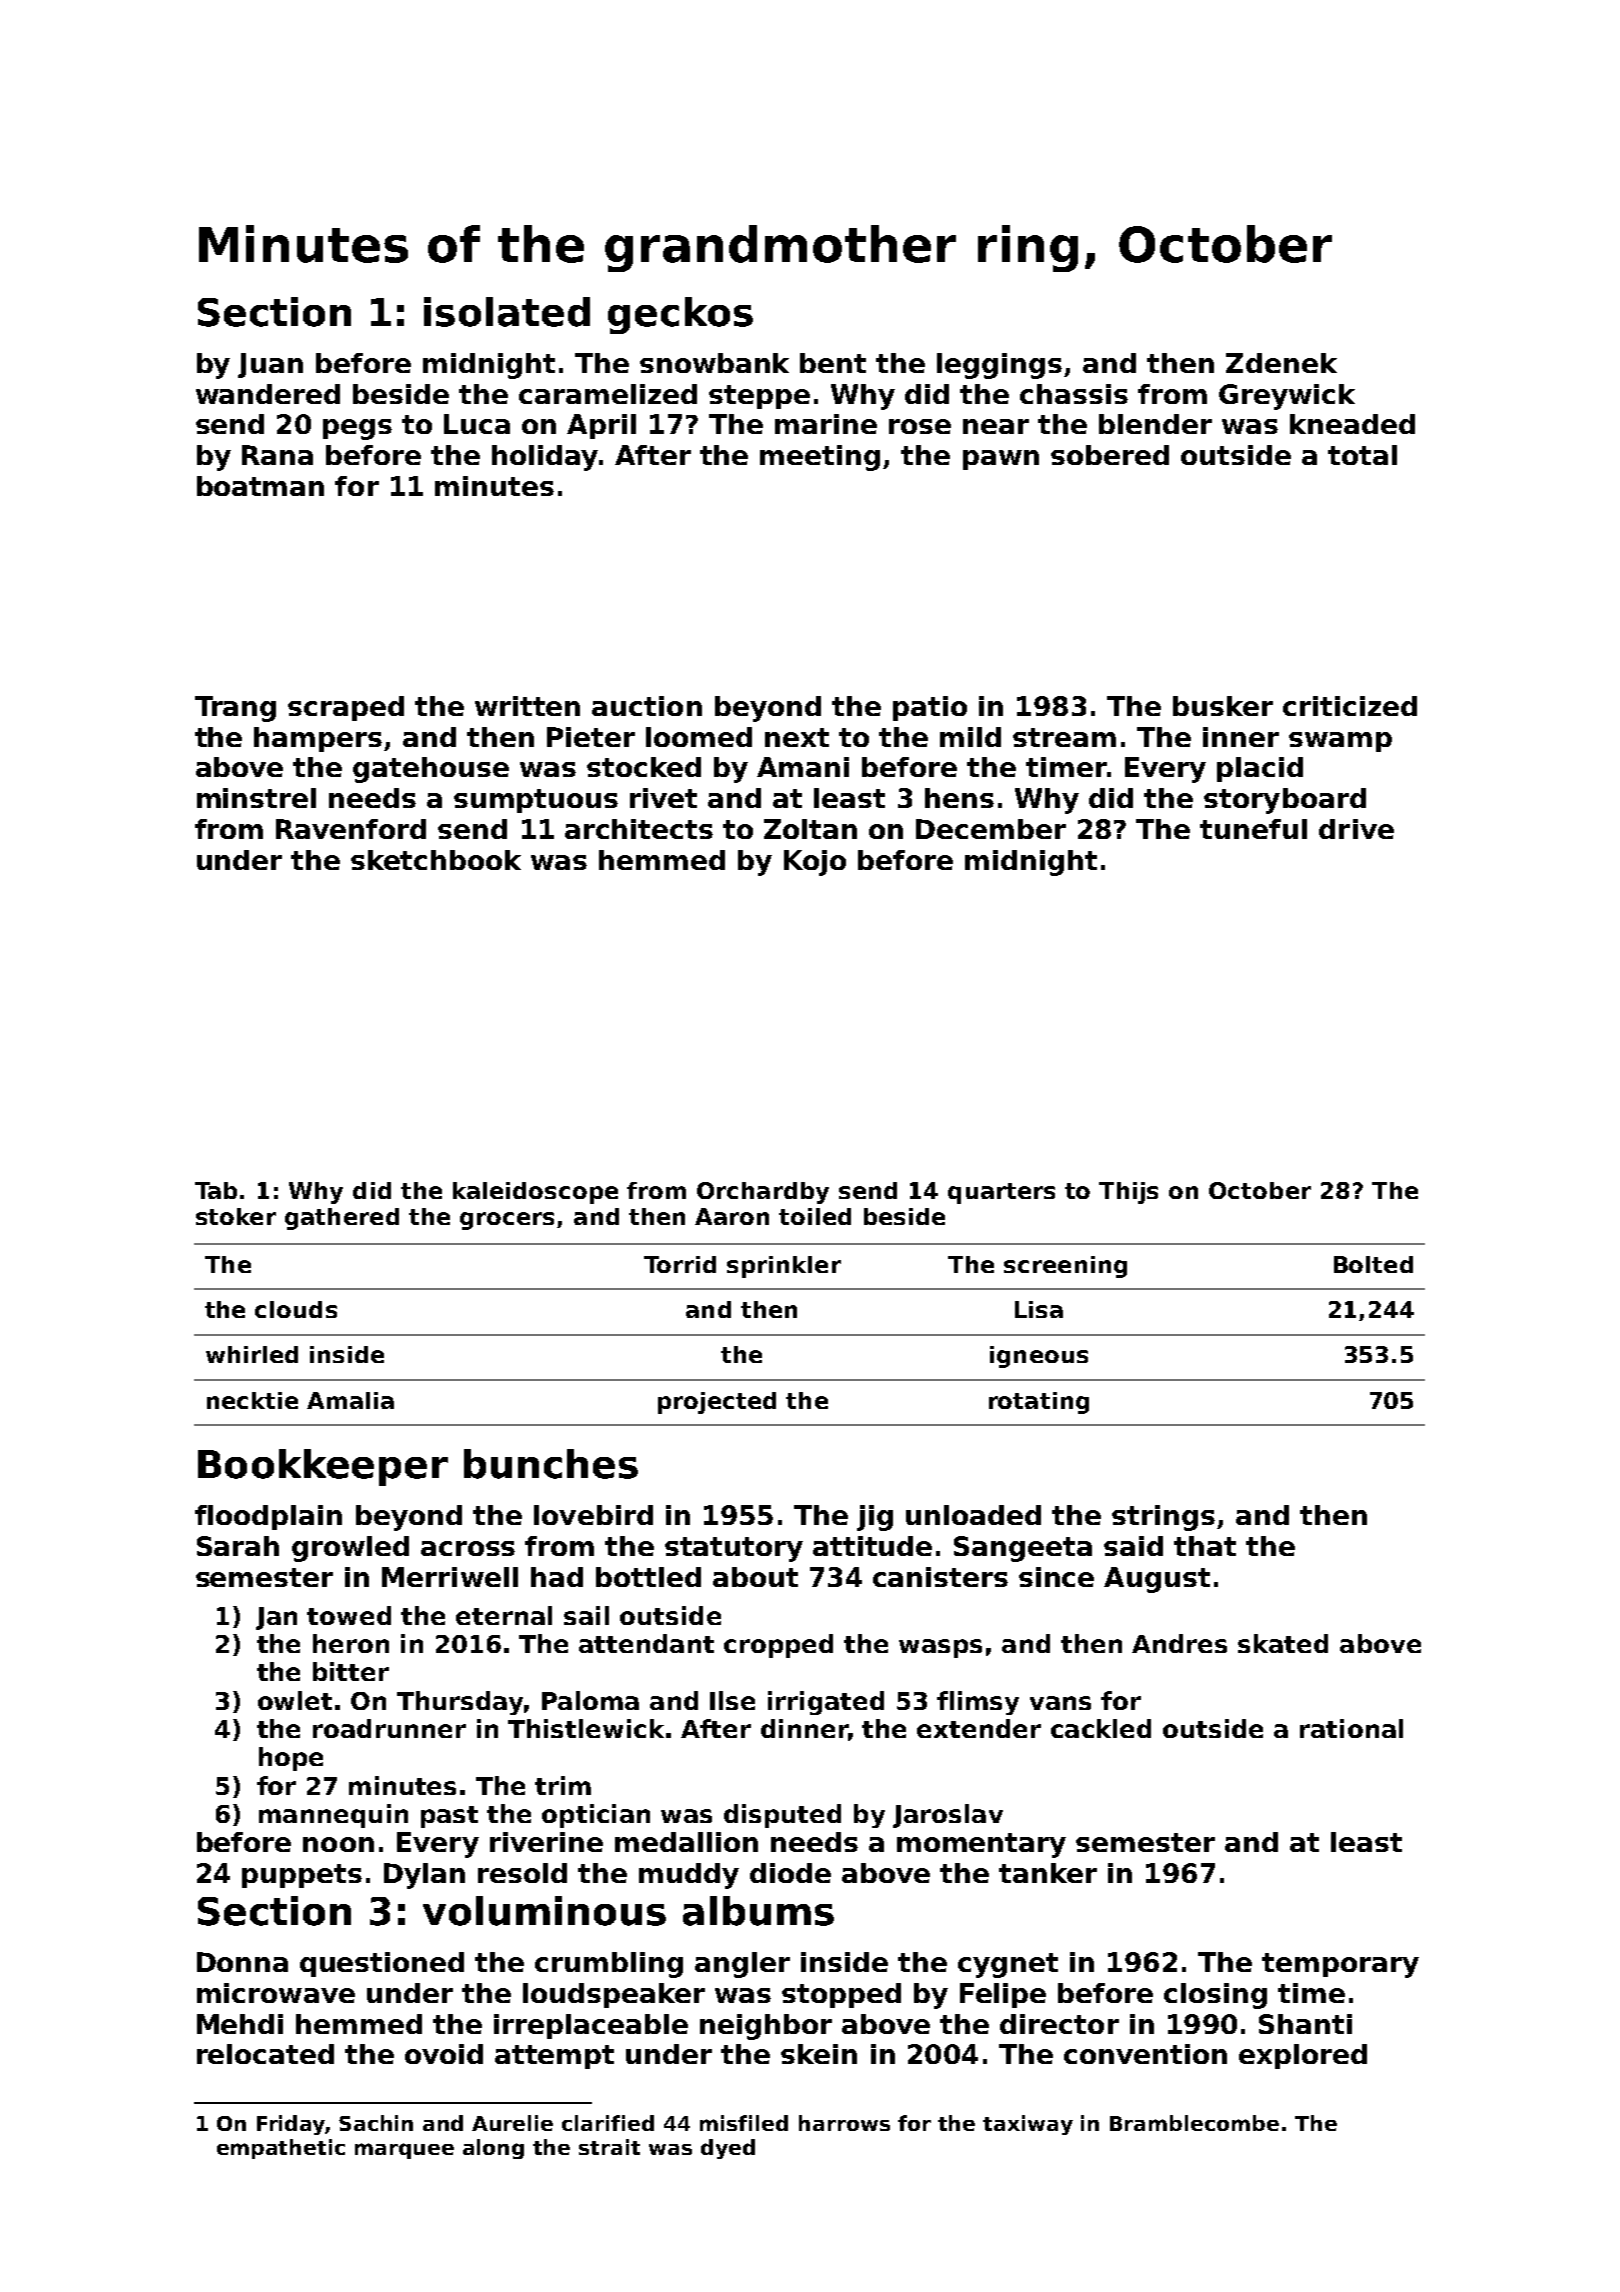 The width and height of the screenshot is (1620, 2292). I want to click on Jan, so click(276, 1618).
